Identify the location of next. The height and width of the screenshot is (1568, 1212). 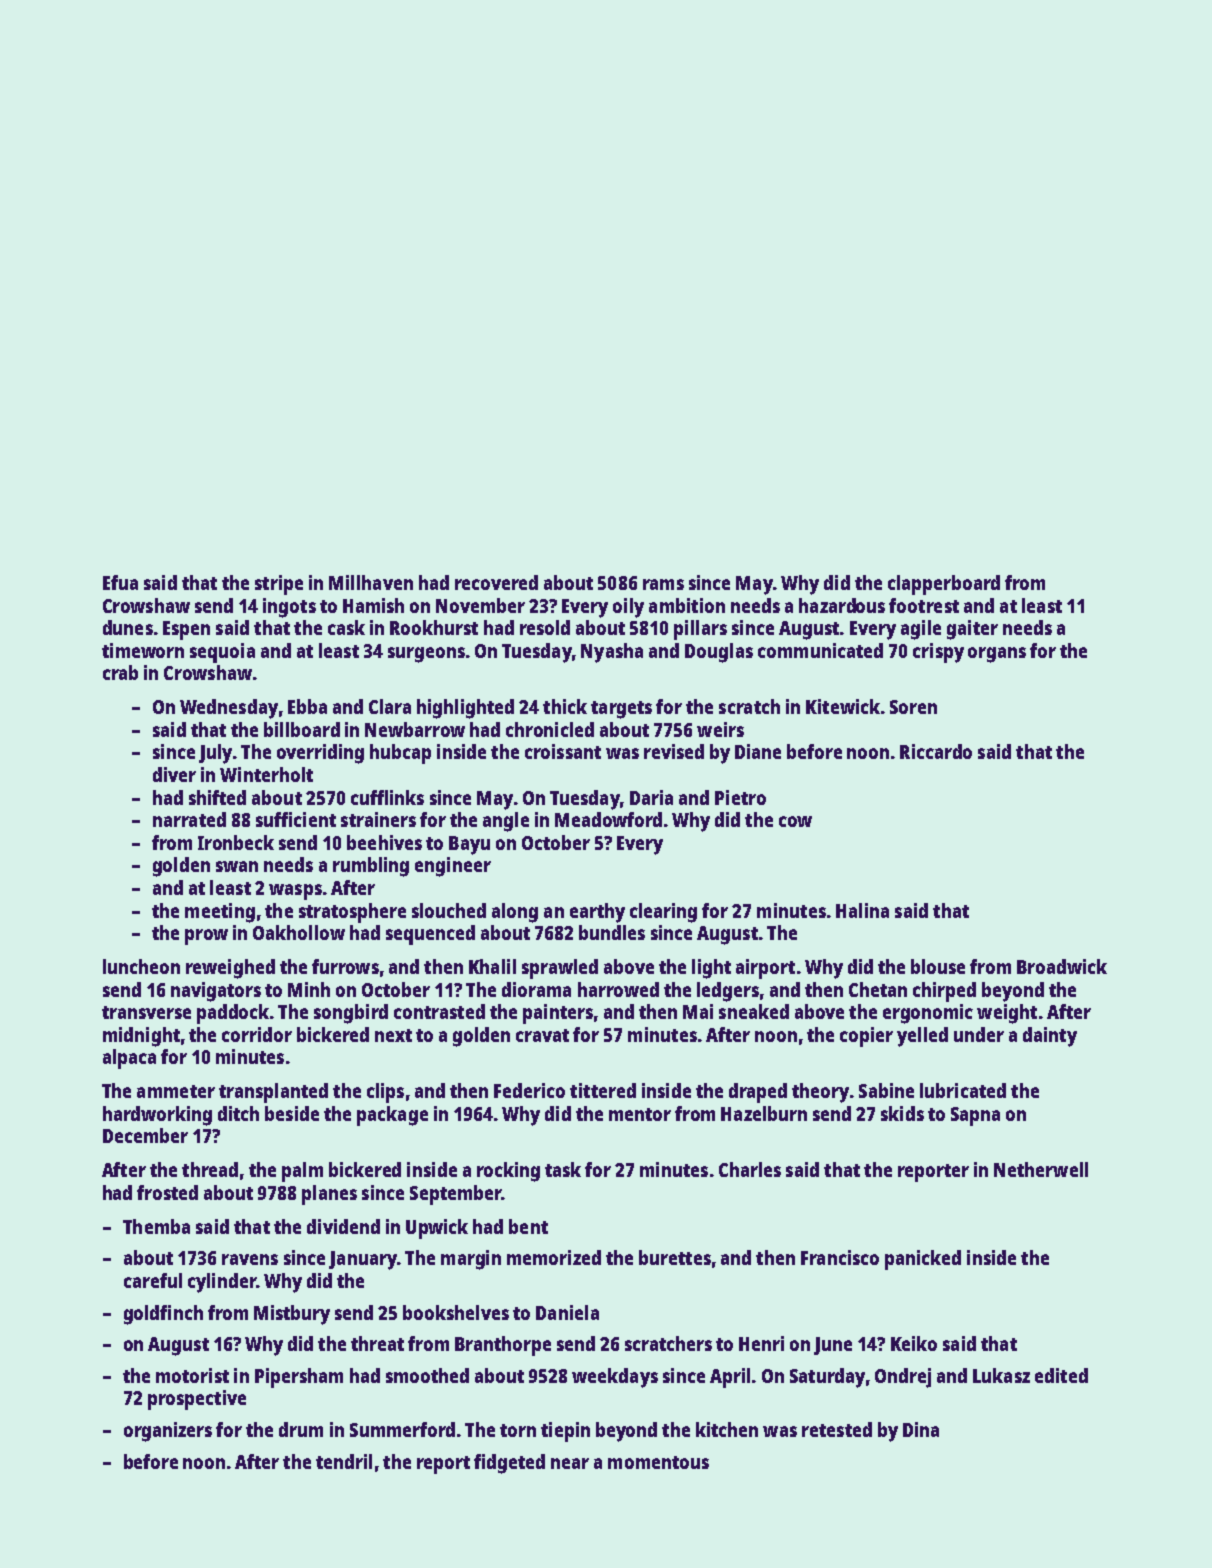
(393, 1035).
